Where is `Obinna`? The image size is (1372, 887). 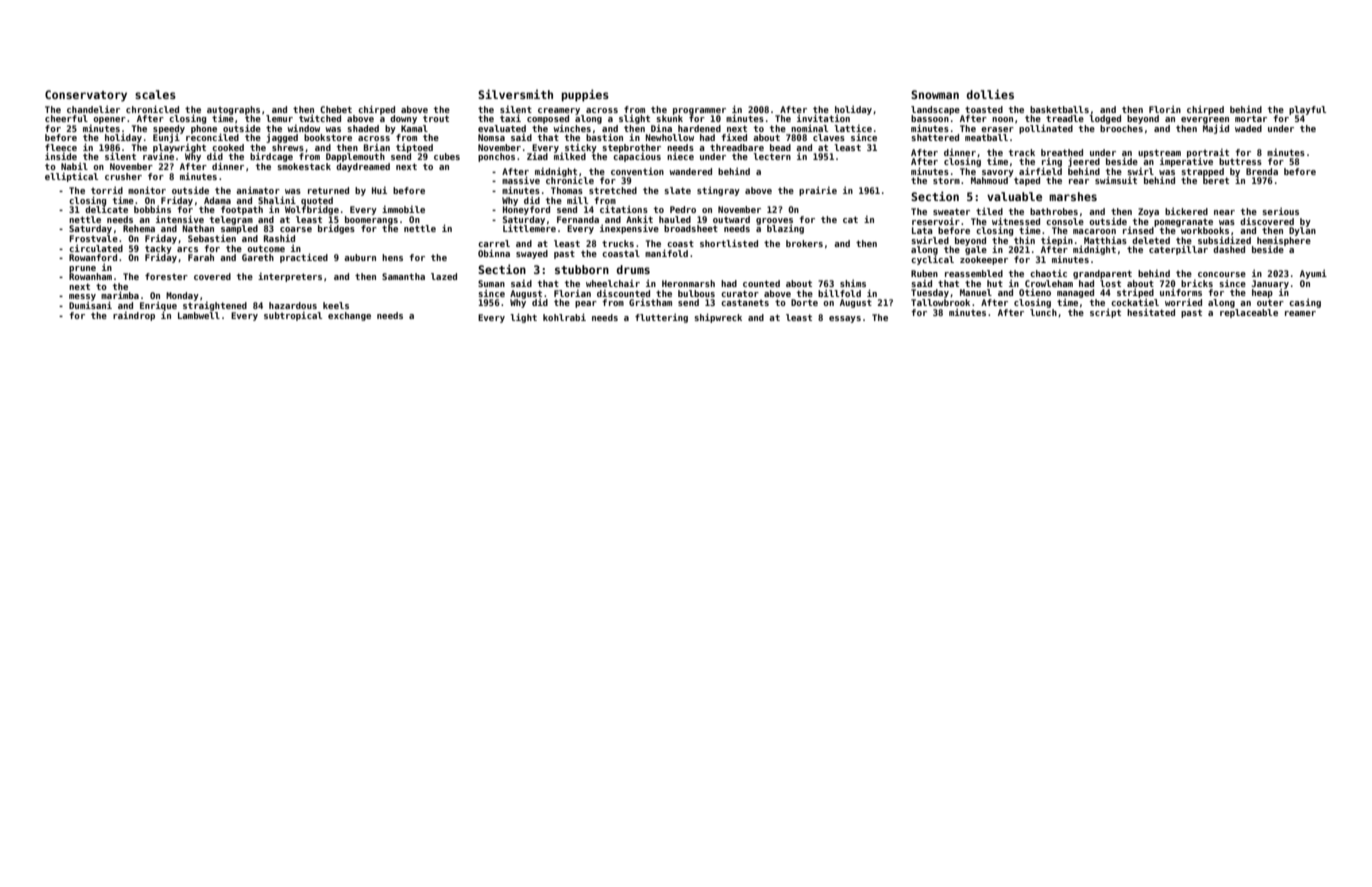 Obinna is located at coordinates (494, 253).
